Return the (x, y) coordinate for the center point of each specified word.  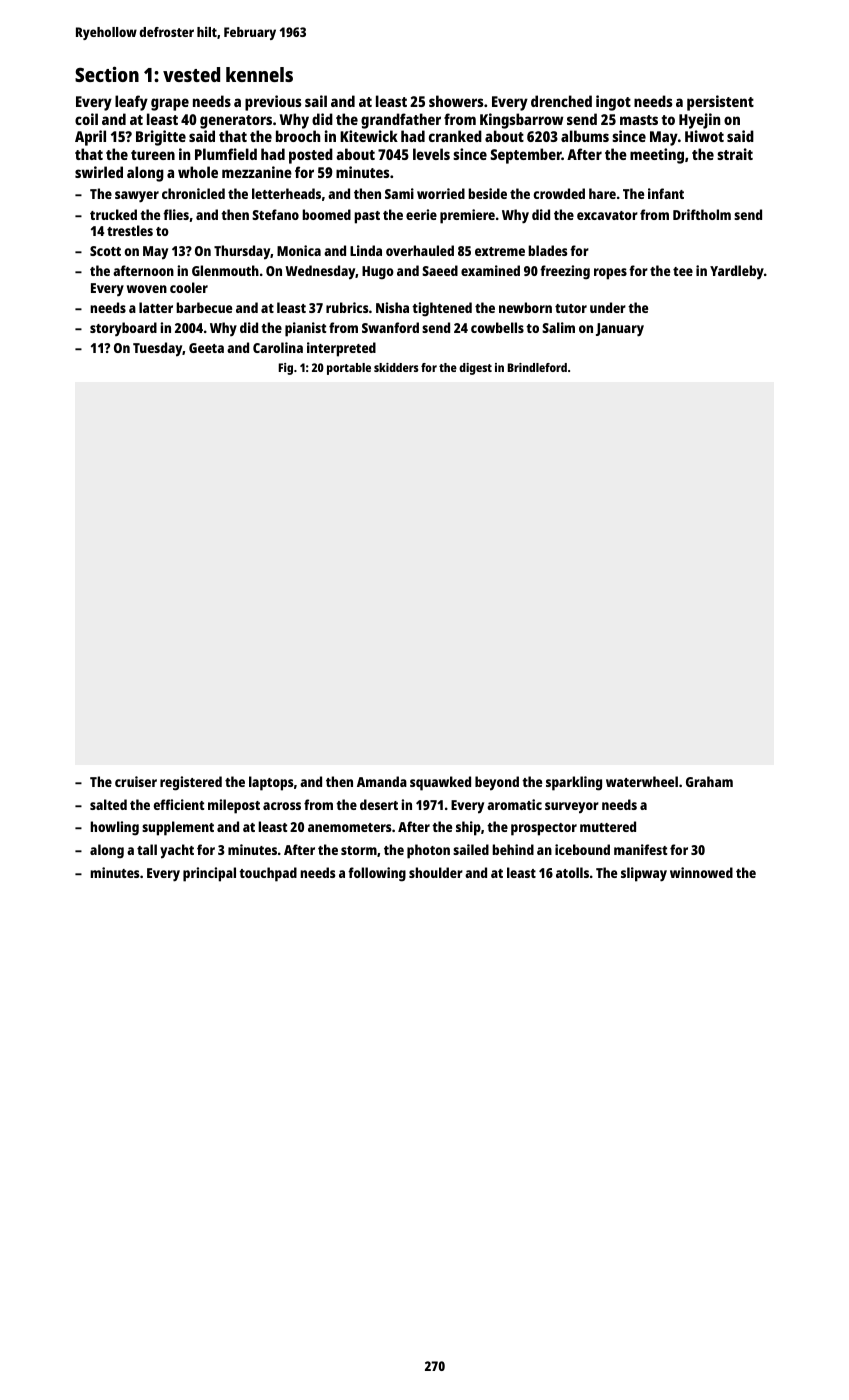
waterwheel (642, 781)
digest (475, 369)
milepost (234, 806)
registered (191, 783)
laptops (271, 783)
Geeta (206, 348)
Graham (709, 781)
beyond (497, 783)
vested (191, 74)
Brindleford (537, 367)
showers (456, 101)
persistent (720, 103)
